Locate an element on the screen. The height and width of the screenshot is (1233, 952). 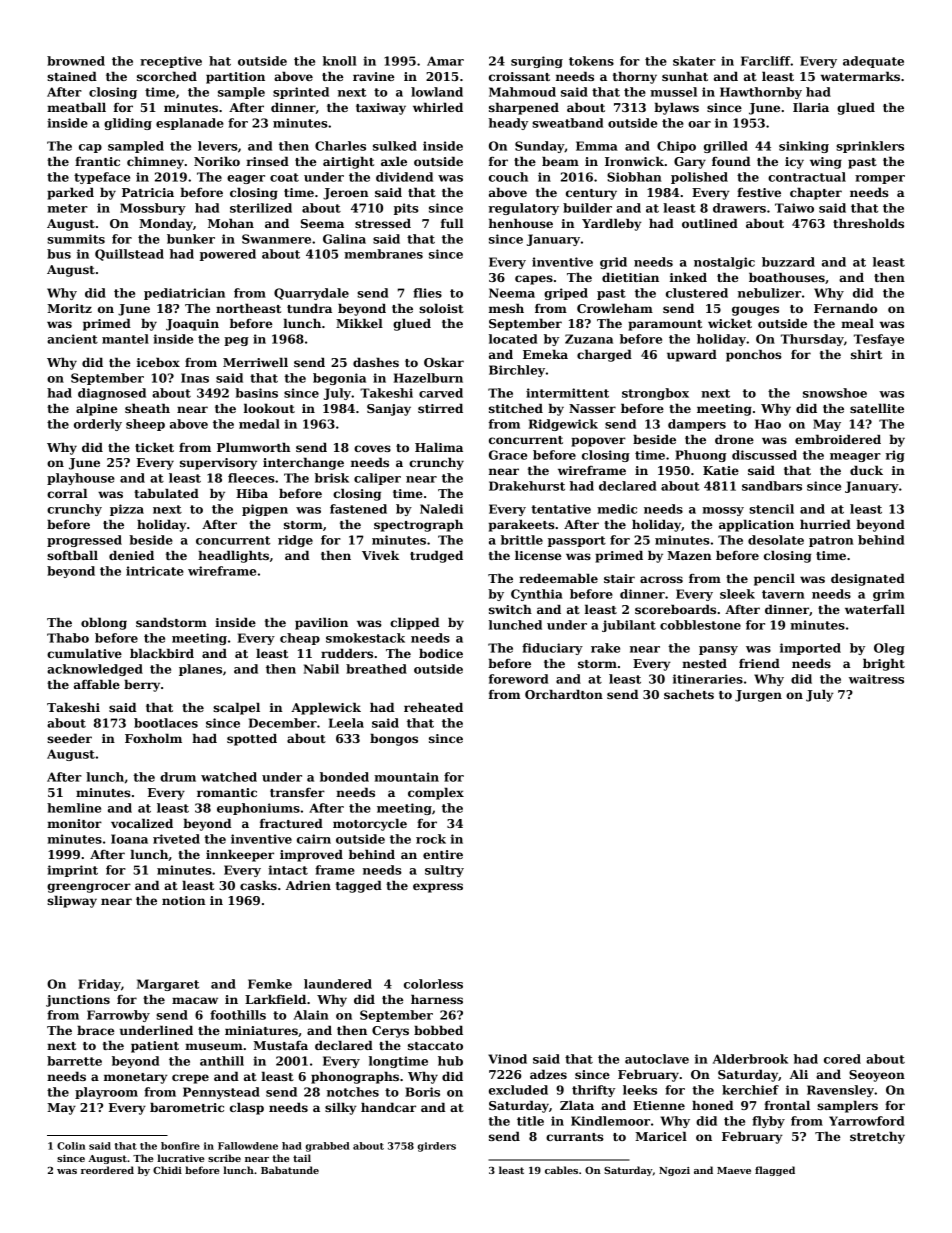
Foxholm is located at coordinates (153, 738).
